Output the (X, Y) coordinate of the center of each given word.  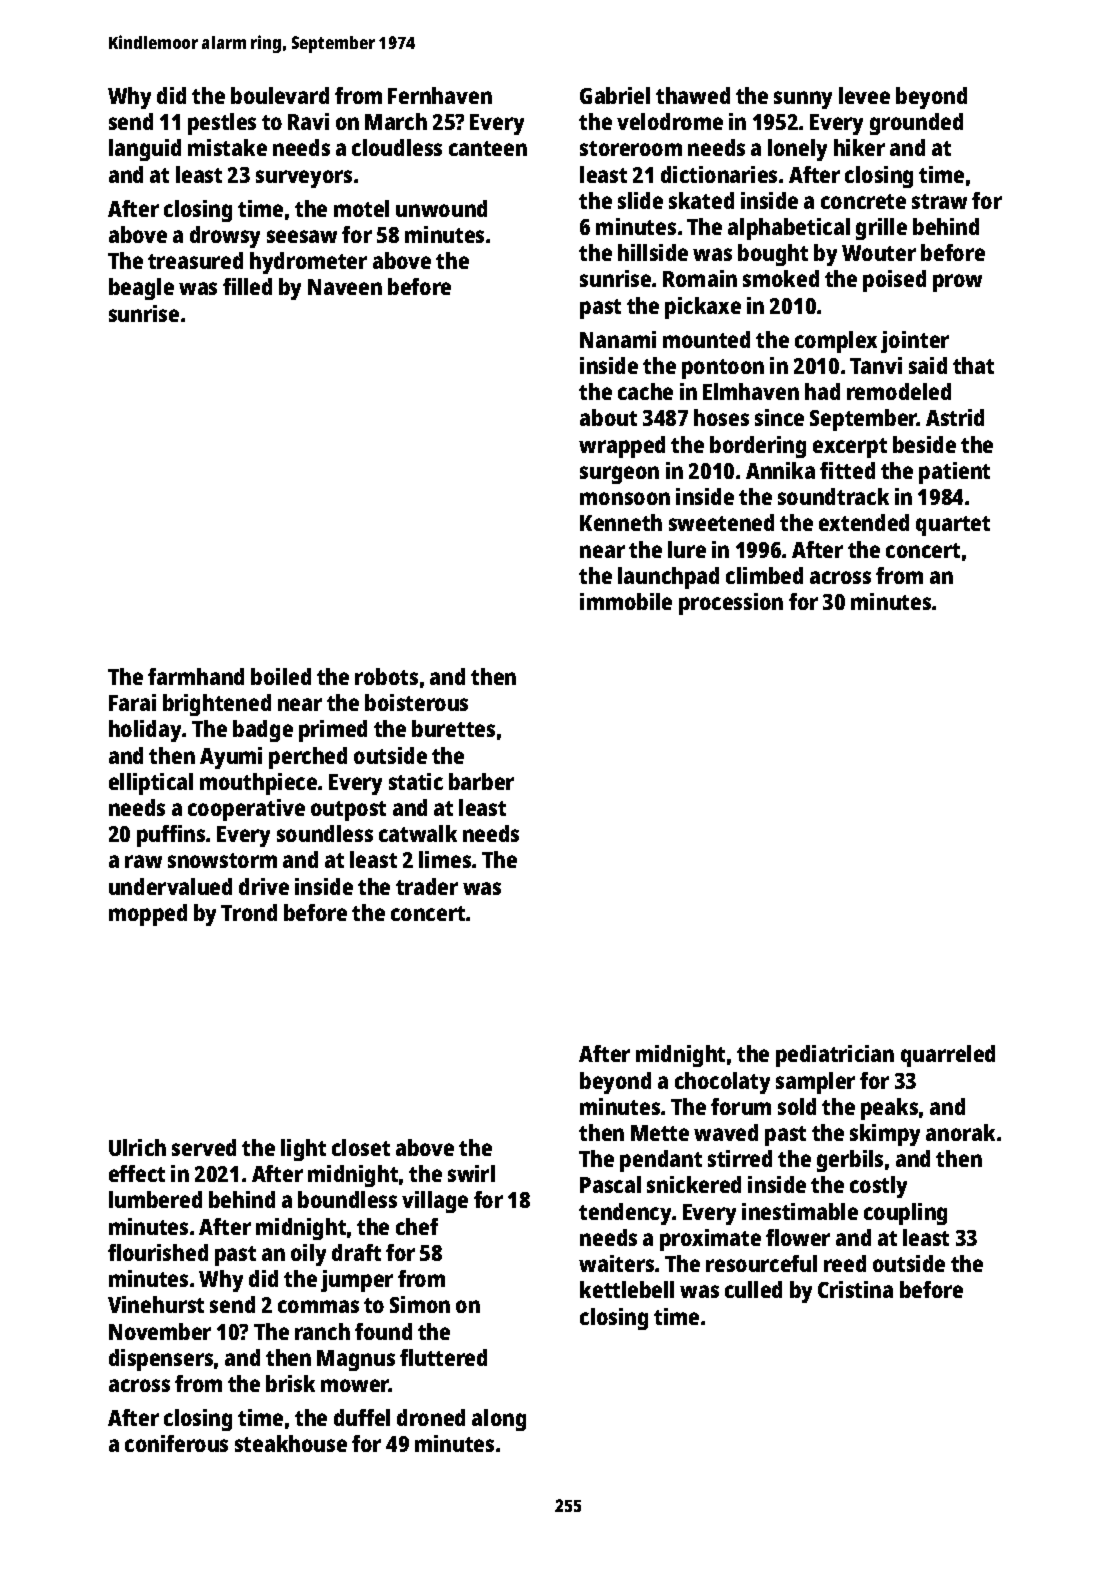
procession (731, 604)
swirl (471, 1173)
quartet (953, 526)
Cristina (855, 1289)
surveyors (304, 179)
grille (881, 229)
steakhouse (291, 1443)
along (499, 1420)
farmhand (196, 676)
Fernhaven (440, 95)
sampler (815, 1083)
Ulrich (137, 1147)
